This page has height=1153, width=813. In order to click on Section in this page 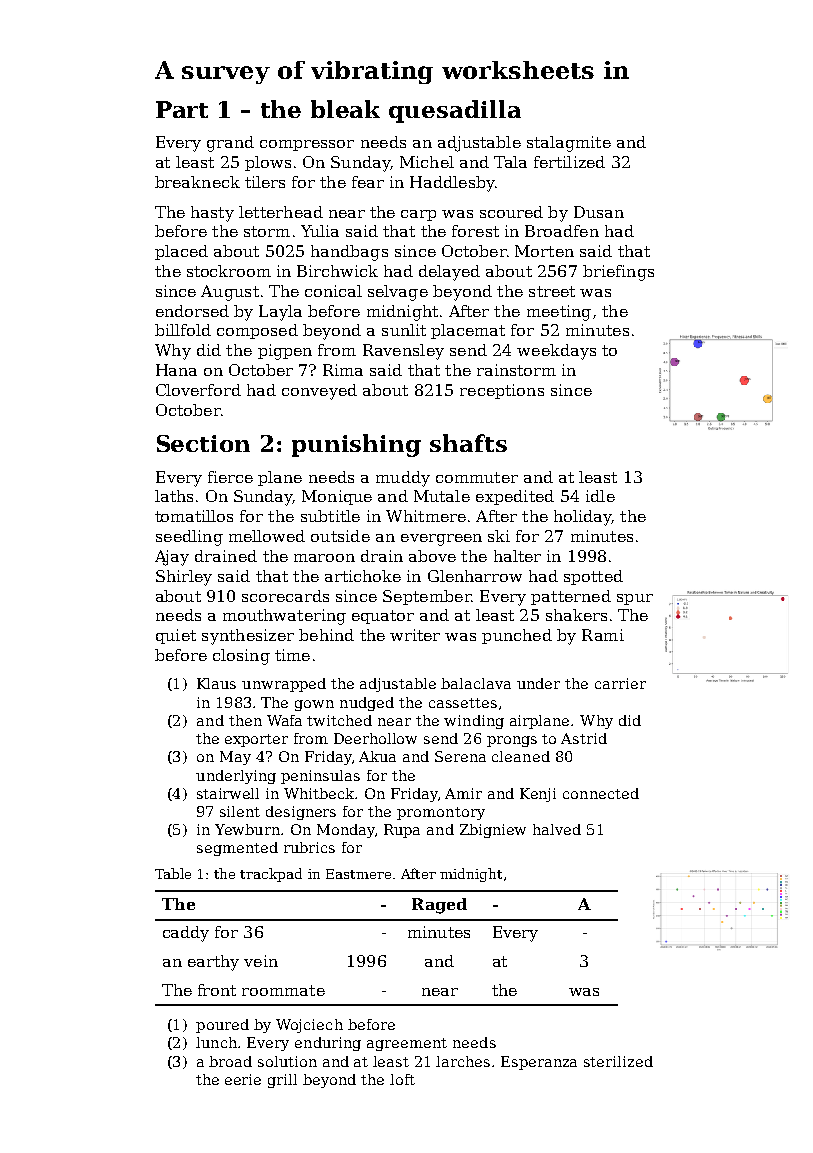, I will do `click(203, 443)`.
